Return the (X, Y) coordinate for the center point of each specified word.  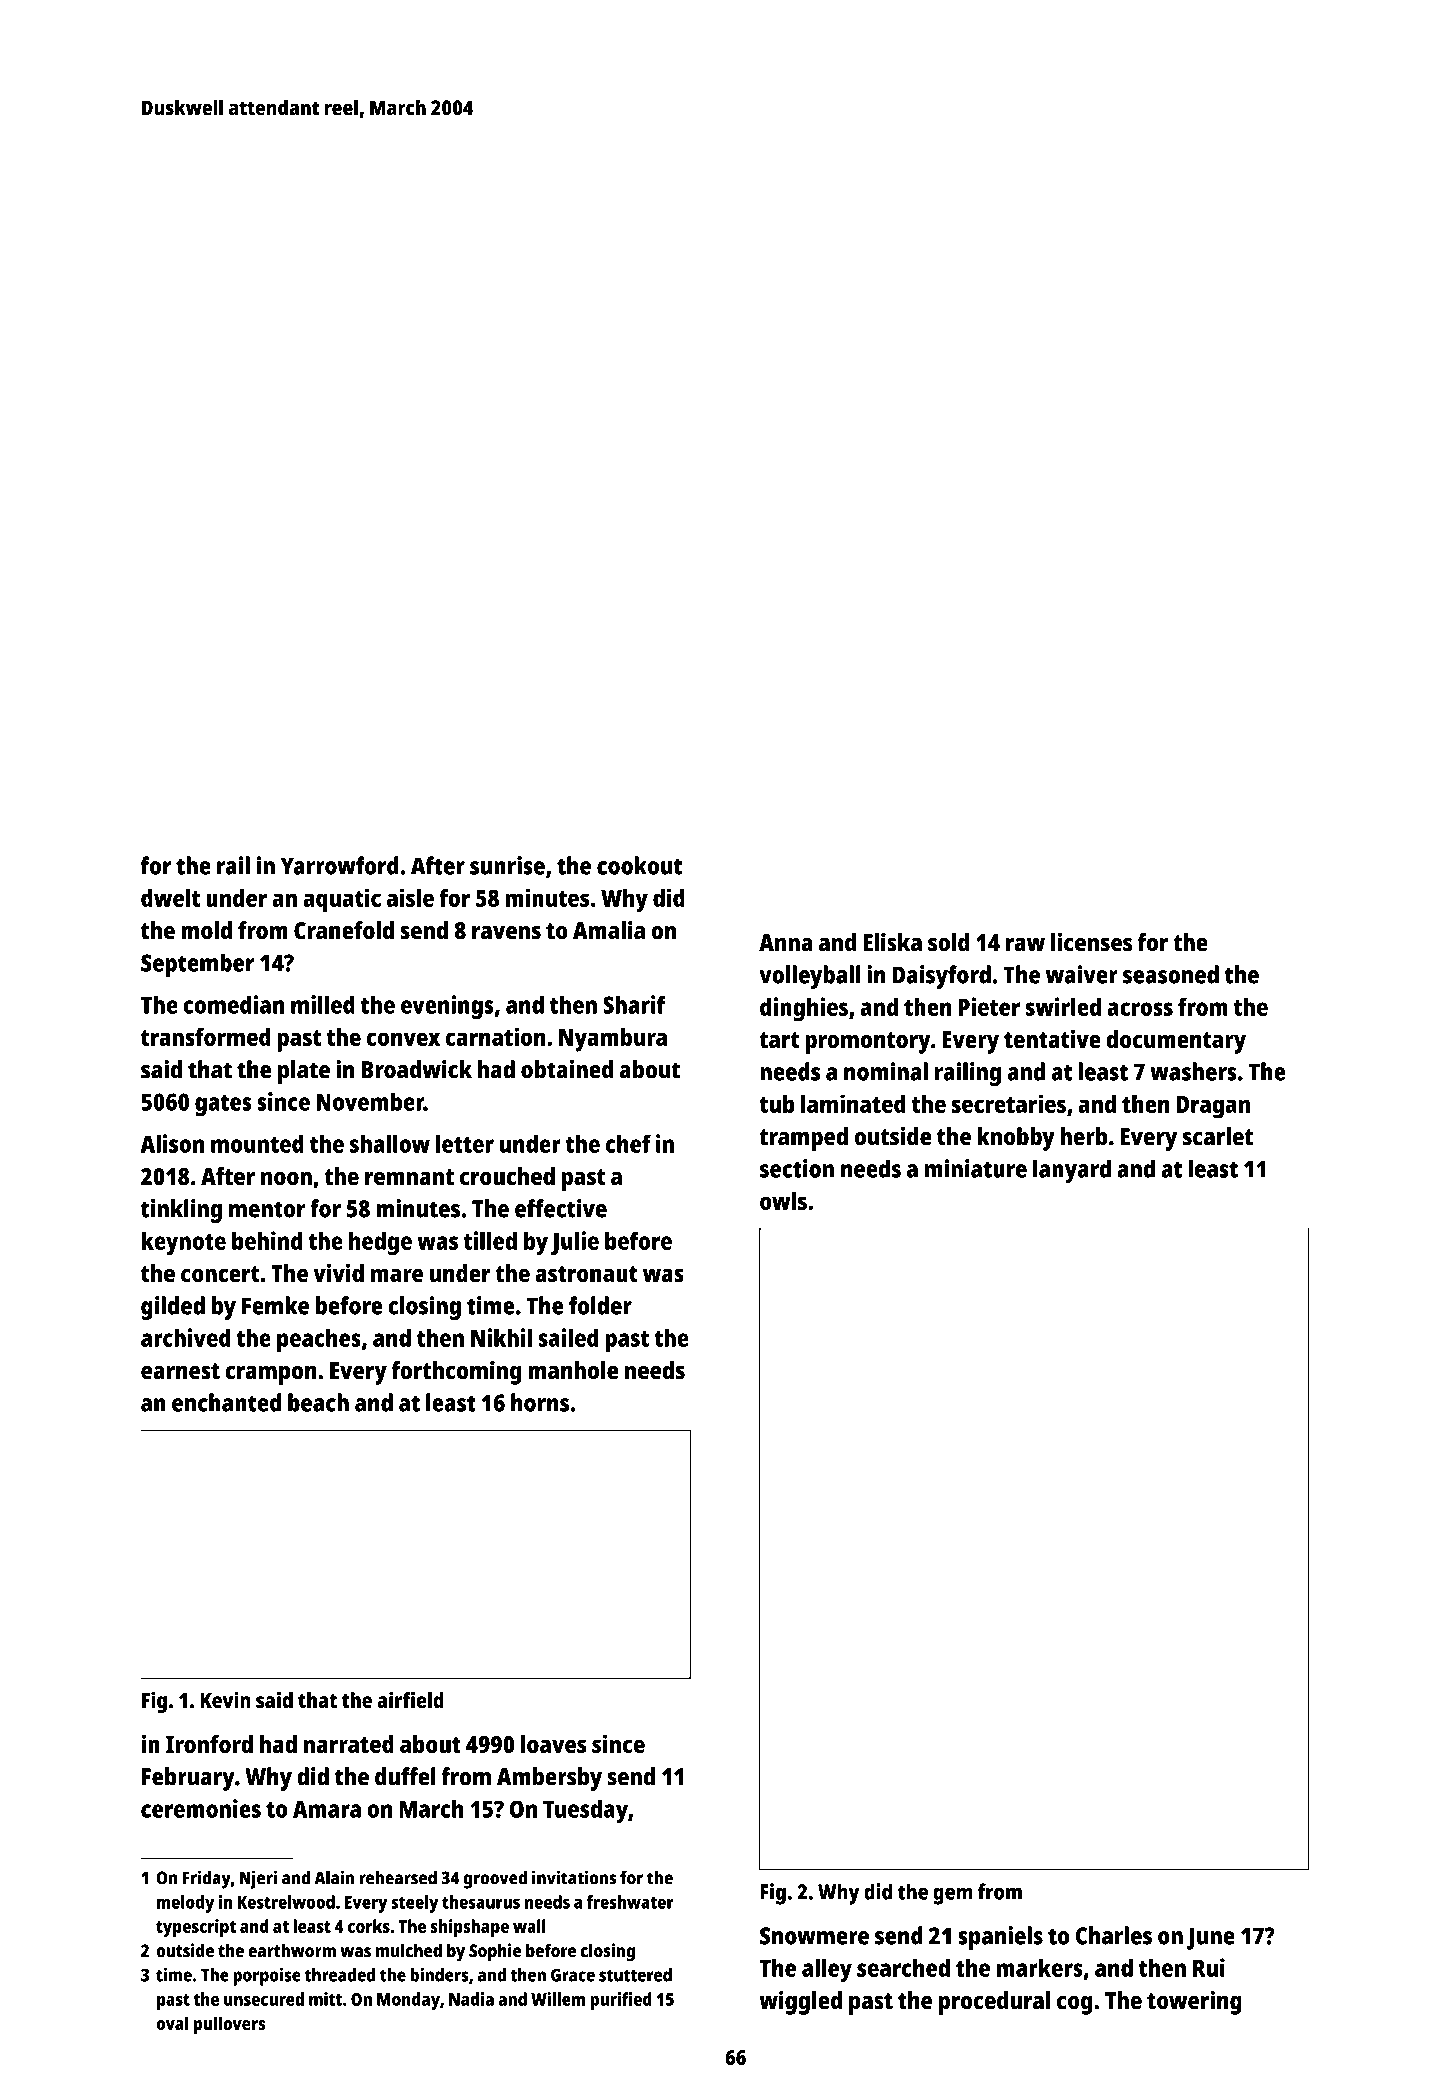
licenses (1091, 942)
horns (540, 1402)
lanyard (1072, 1171)
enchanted (226, 1402)
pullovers (230, 2025)
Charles (1114, 1935)
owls (783, 1201)
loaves (554, 1744)
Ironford (209, 1744)
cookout (639, 865)
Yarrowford (339, 865)
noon (286, 1178)
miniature (976, 1168)
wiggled (800, 2003)
